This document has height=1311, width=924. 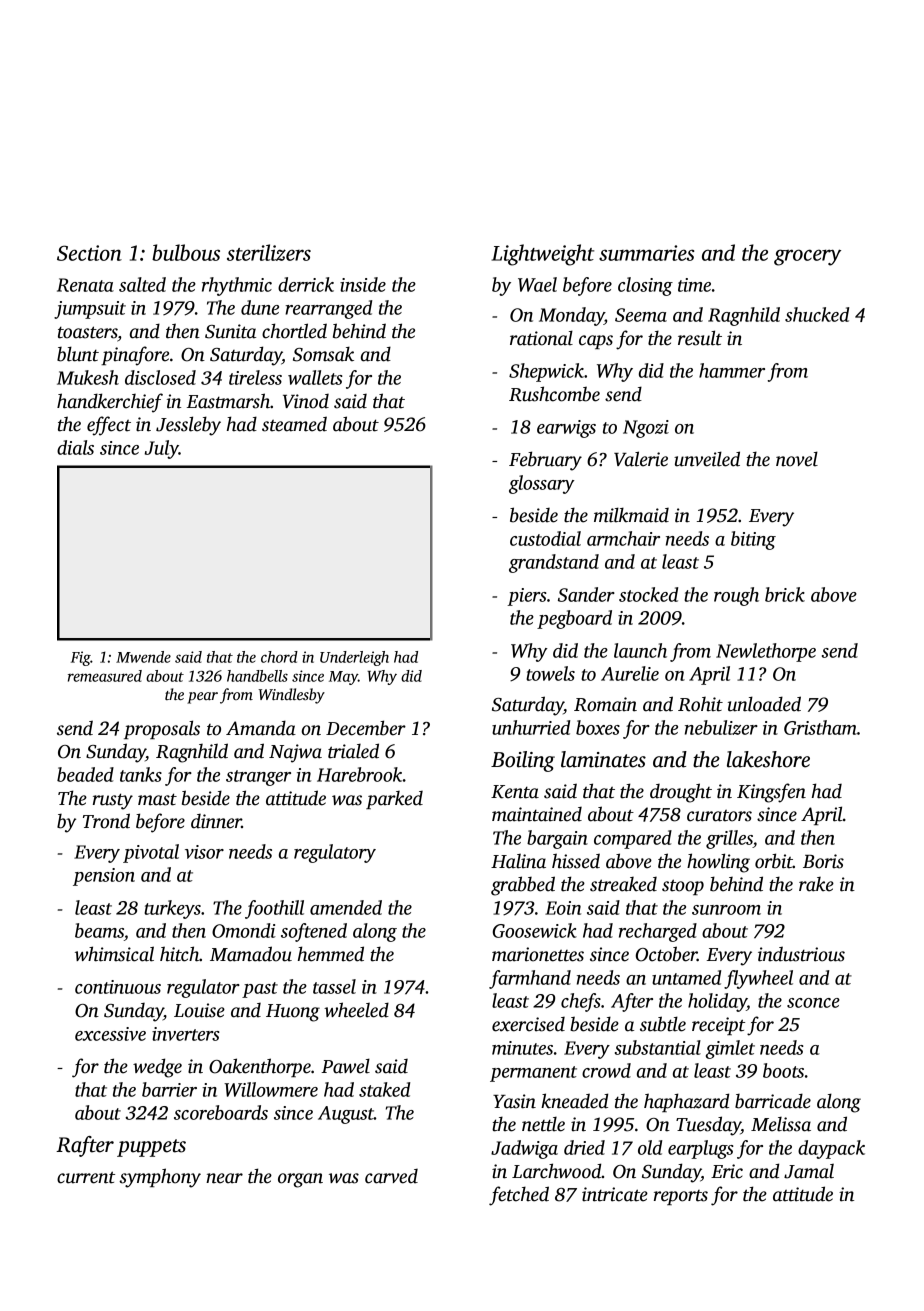 What do you see at coordinates (143, 657) in the document?
I see `Mwende` at bounding box center [143, 657].
